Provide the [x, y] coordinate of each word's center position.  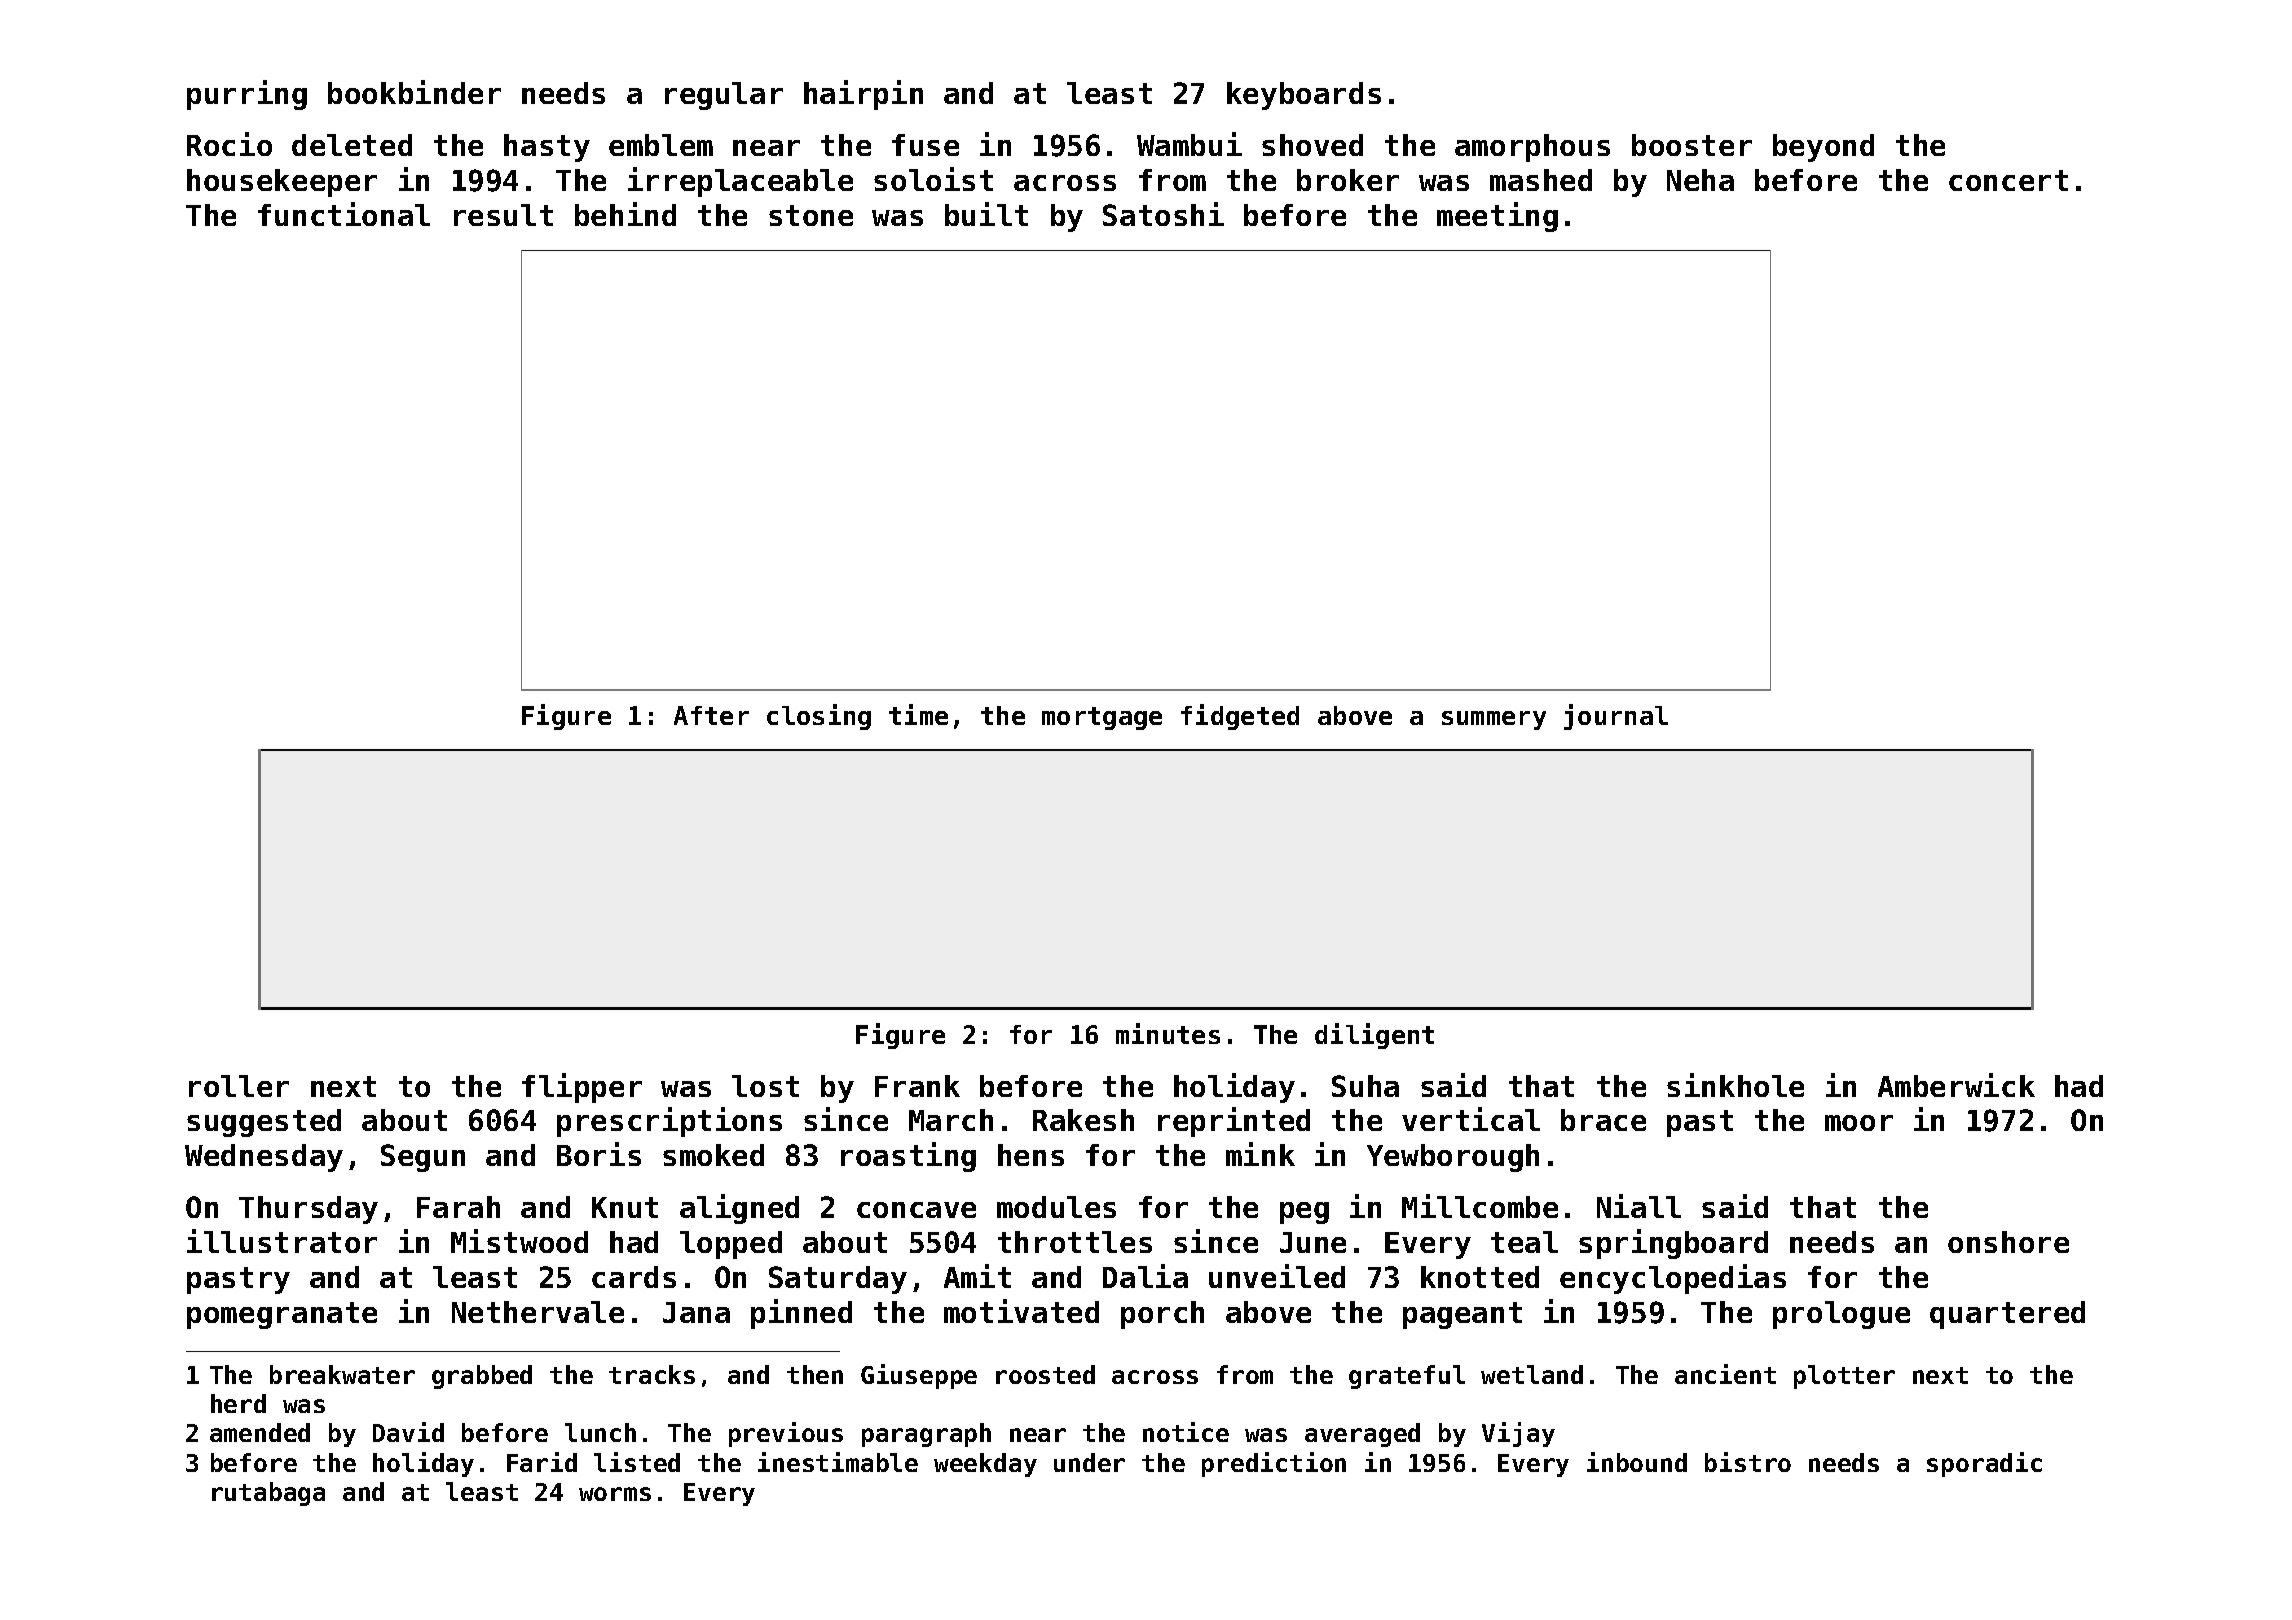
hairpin [863, 95]
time [918, 714]
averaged [1362, 1435]
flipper [582, 1088]
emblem [661, 145]
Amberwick [1956, 1085]
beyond [1823, 148]
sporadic [1984, 1464]
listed [637, 1462]
